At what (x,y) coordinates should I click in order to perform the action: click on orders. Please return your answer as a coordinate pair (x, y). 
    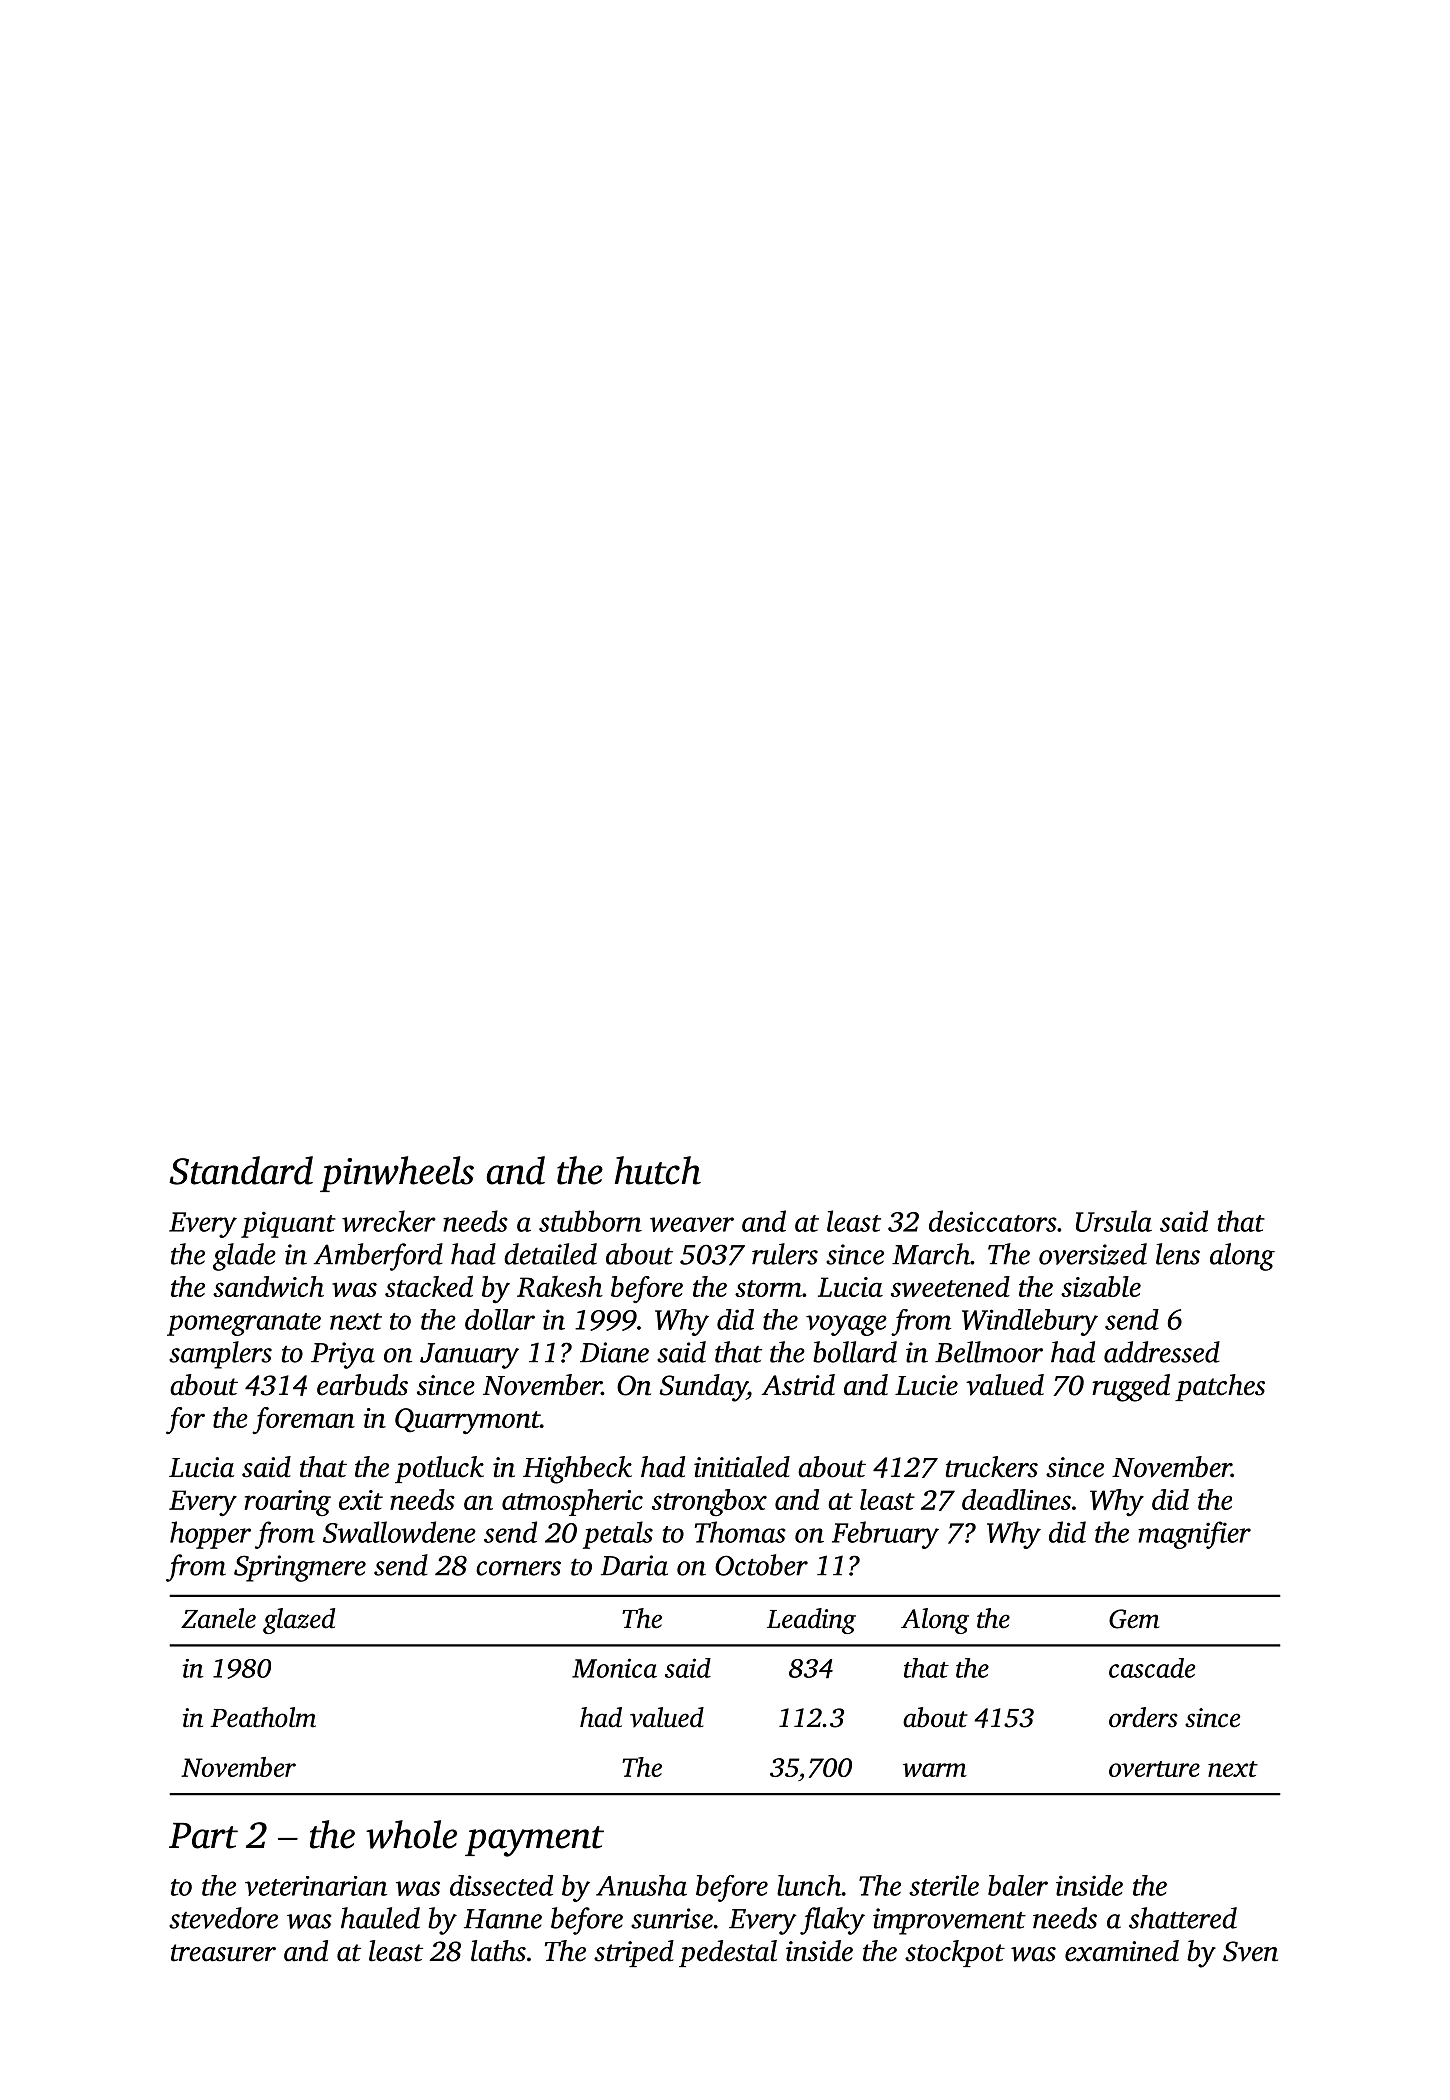
    Looking at the image, I should click on (1143, 1717).
